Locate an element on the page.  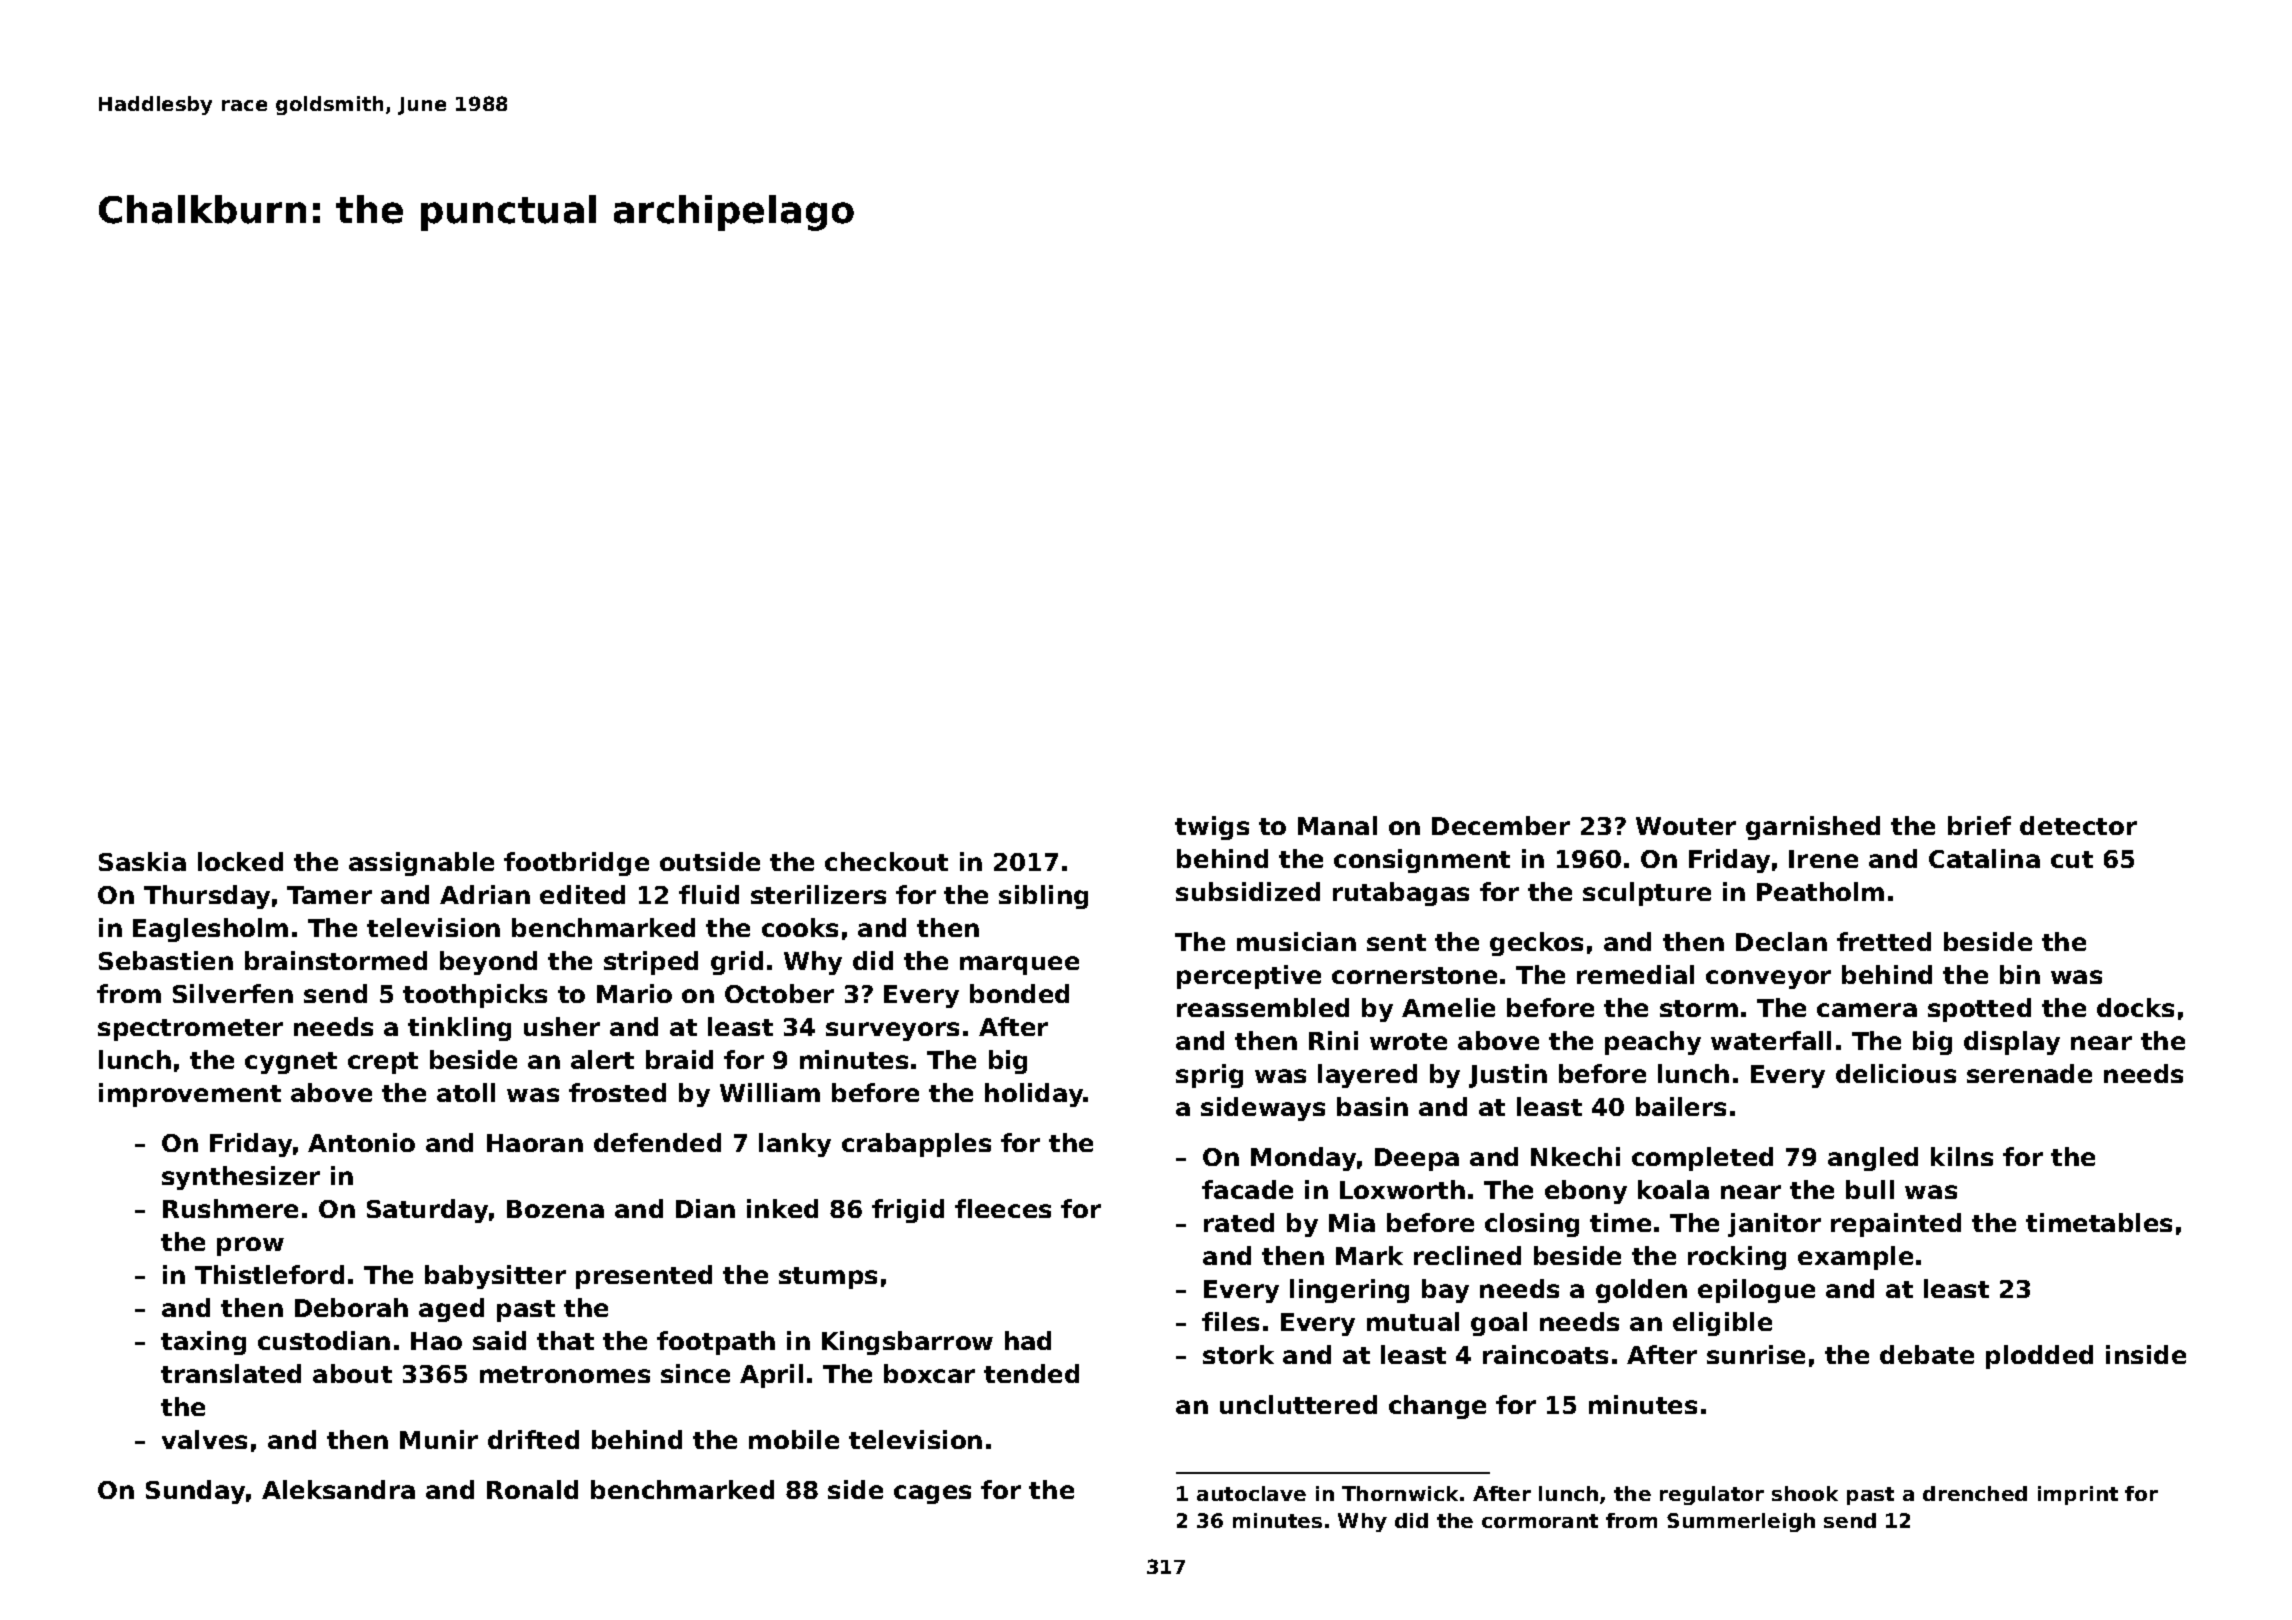
imprint is located at coordinates (2078, 1495).
